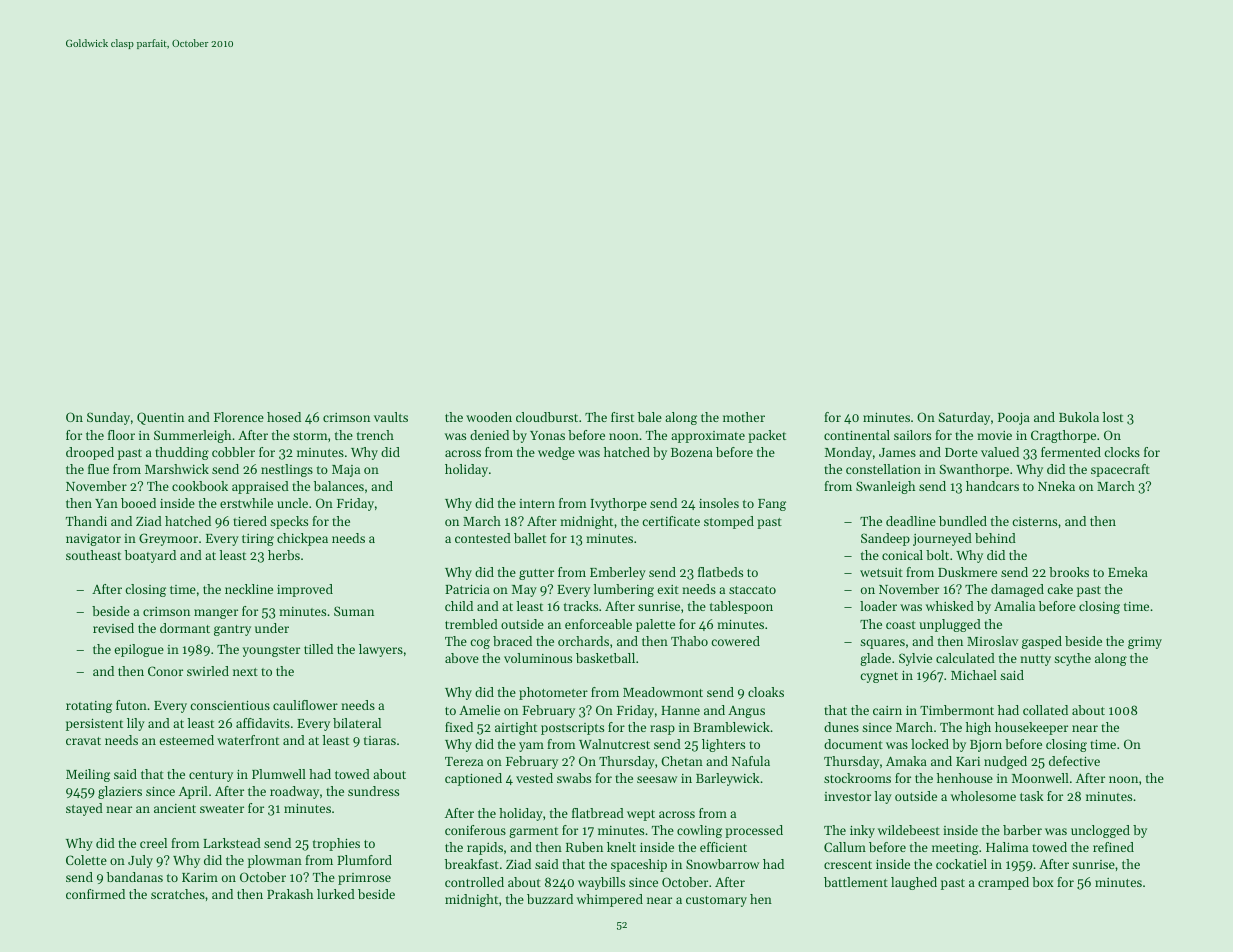  I want to click on cloudburst, so click(547, 417).
